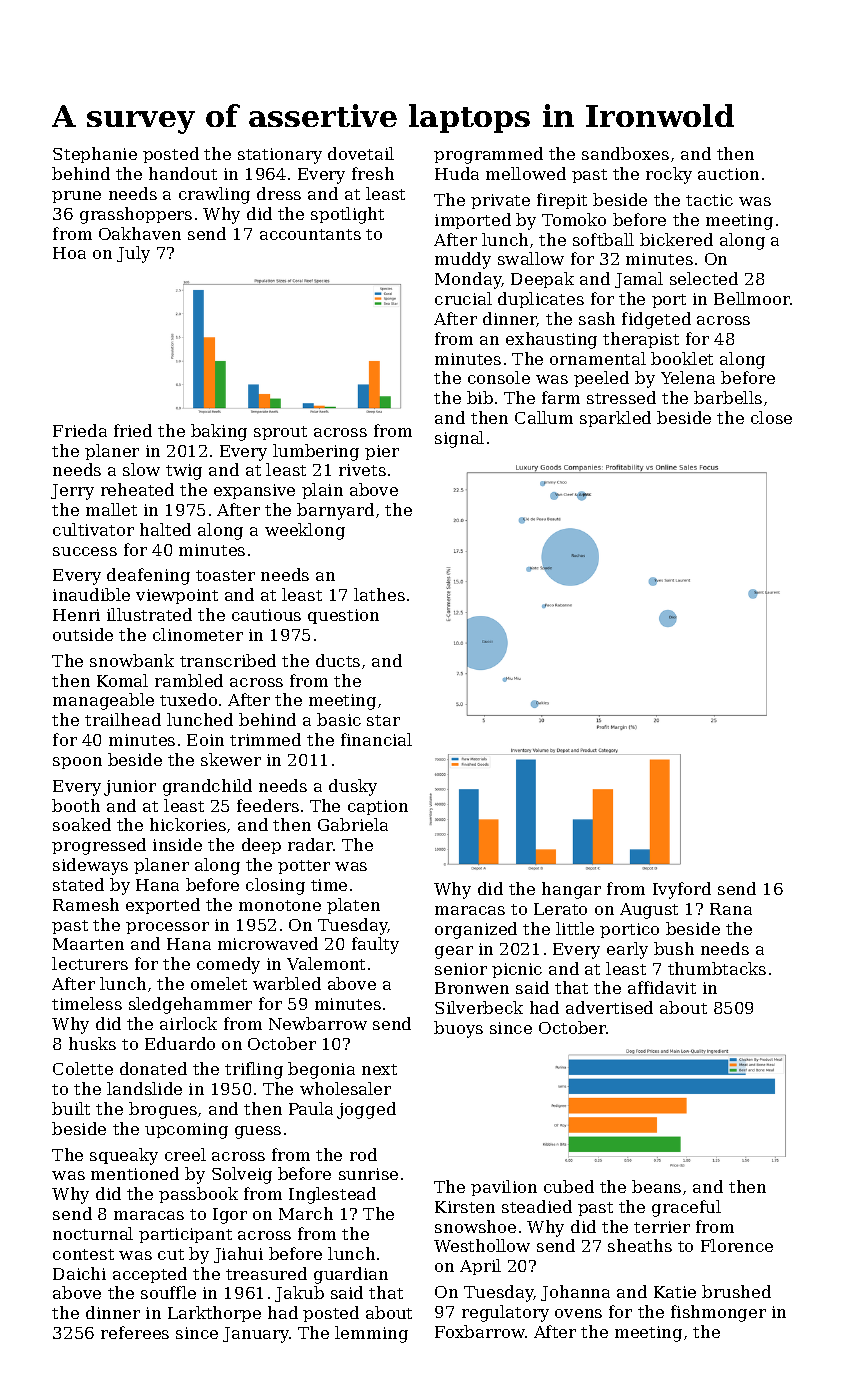 The image size is (849, 1400). I want to click on spotlight, so click(347, 215).
